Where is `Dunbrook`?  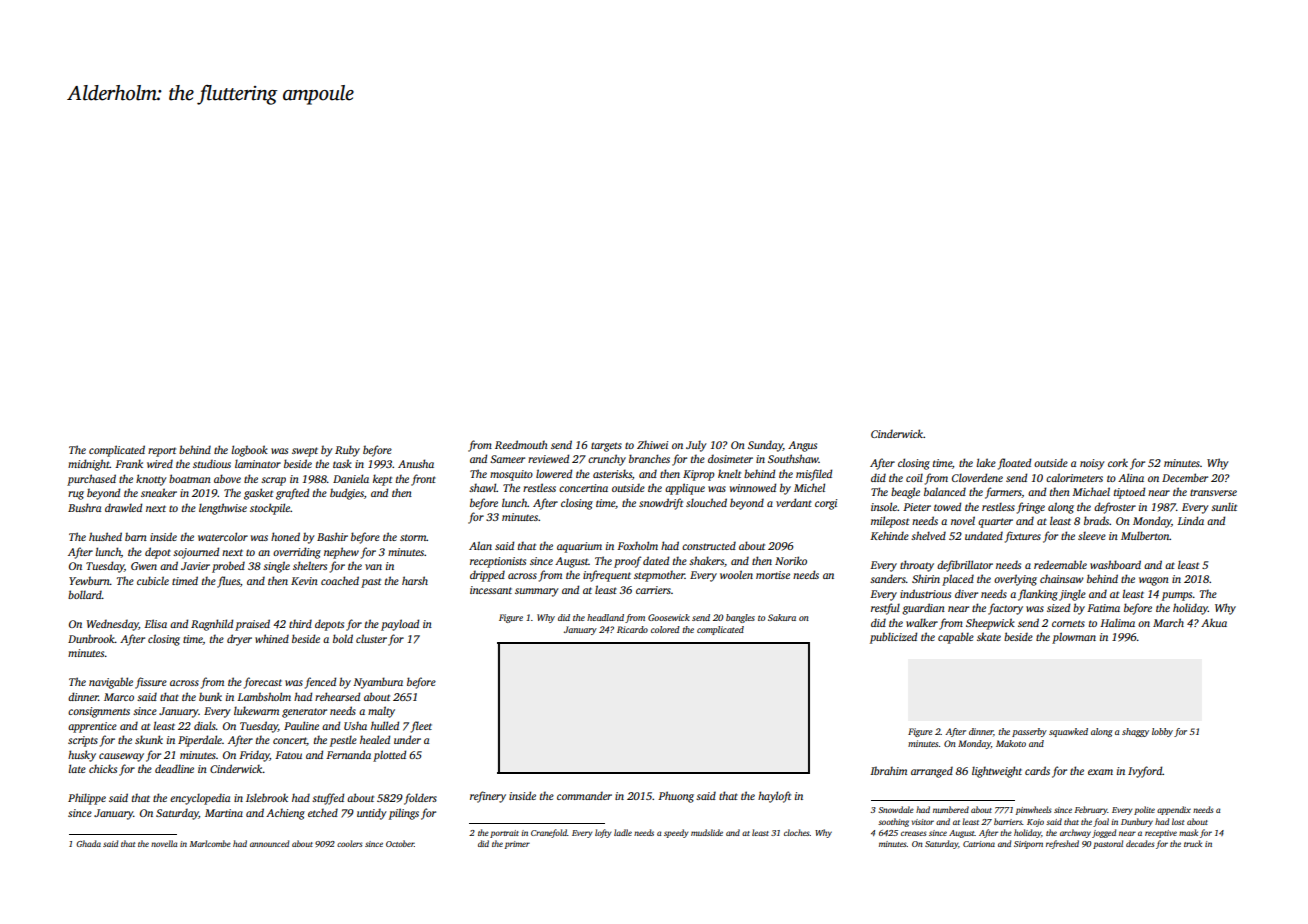
Dunbrook is located at coordinates (91, 638).
